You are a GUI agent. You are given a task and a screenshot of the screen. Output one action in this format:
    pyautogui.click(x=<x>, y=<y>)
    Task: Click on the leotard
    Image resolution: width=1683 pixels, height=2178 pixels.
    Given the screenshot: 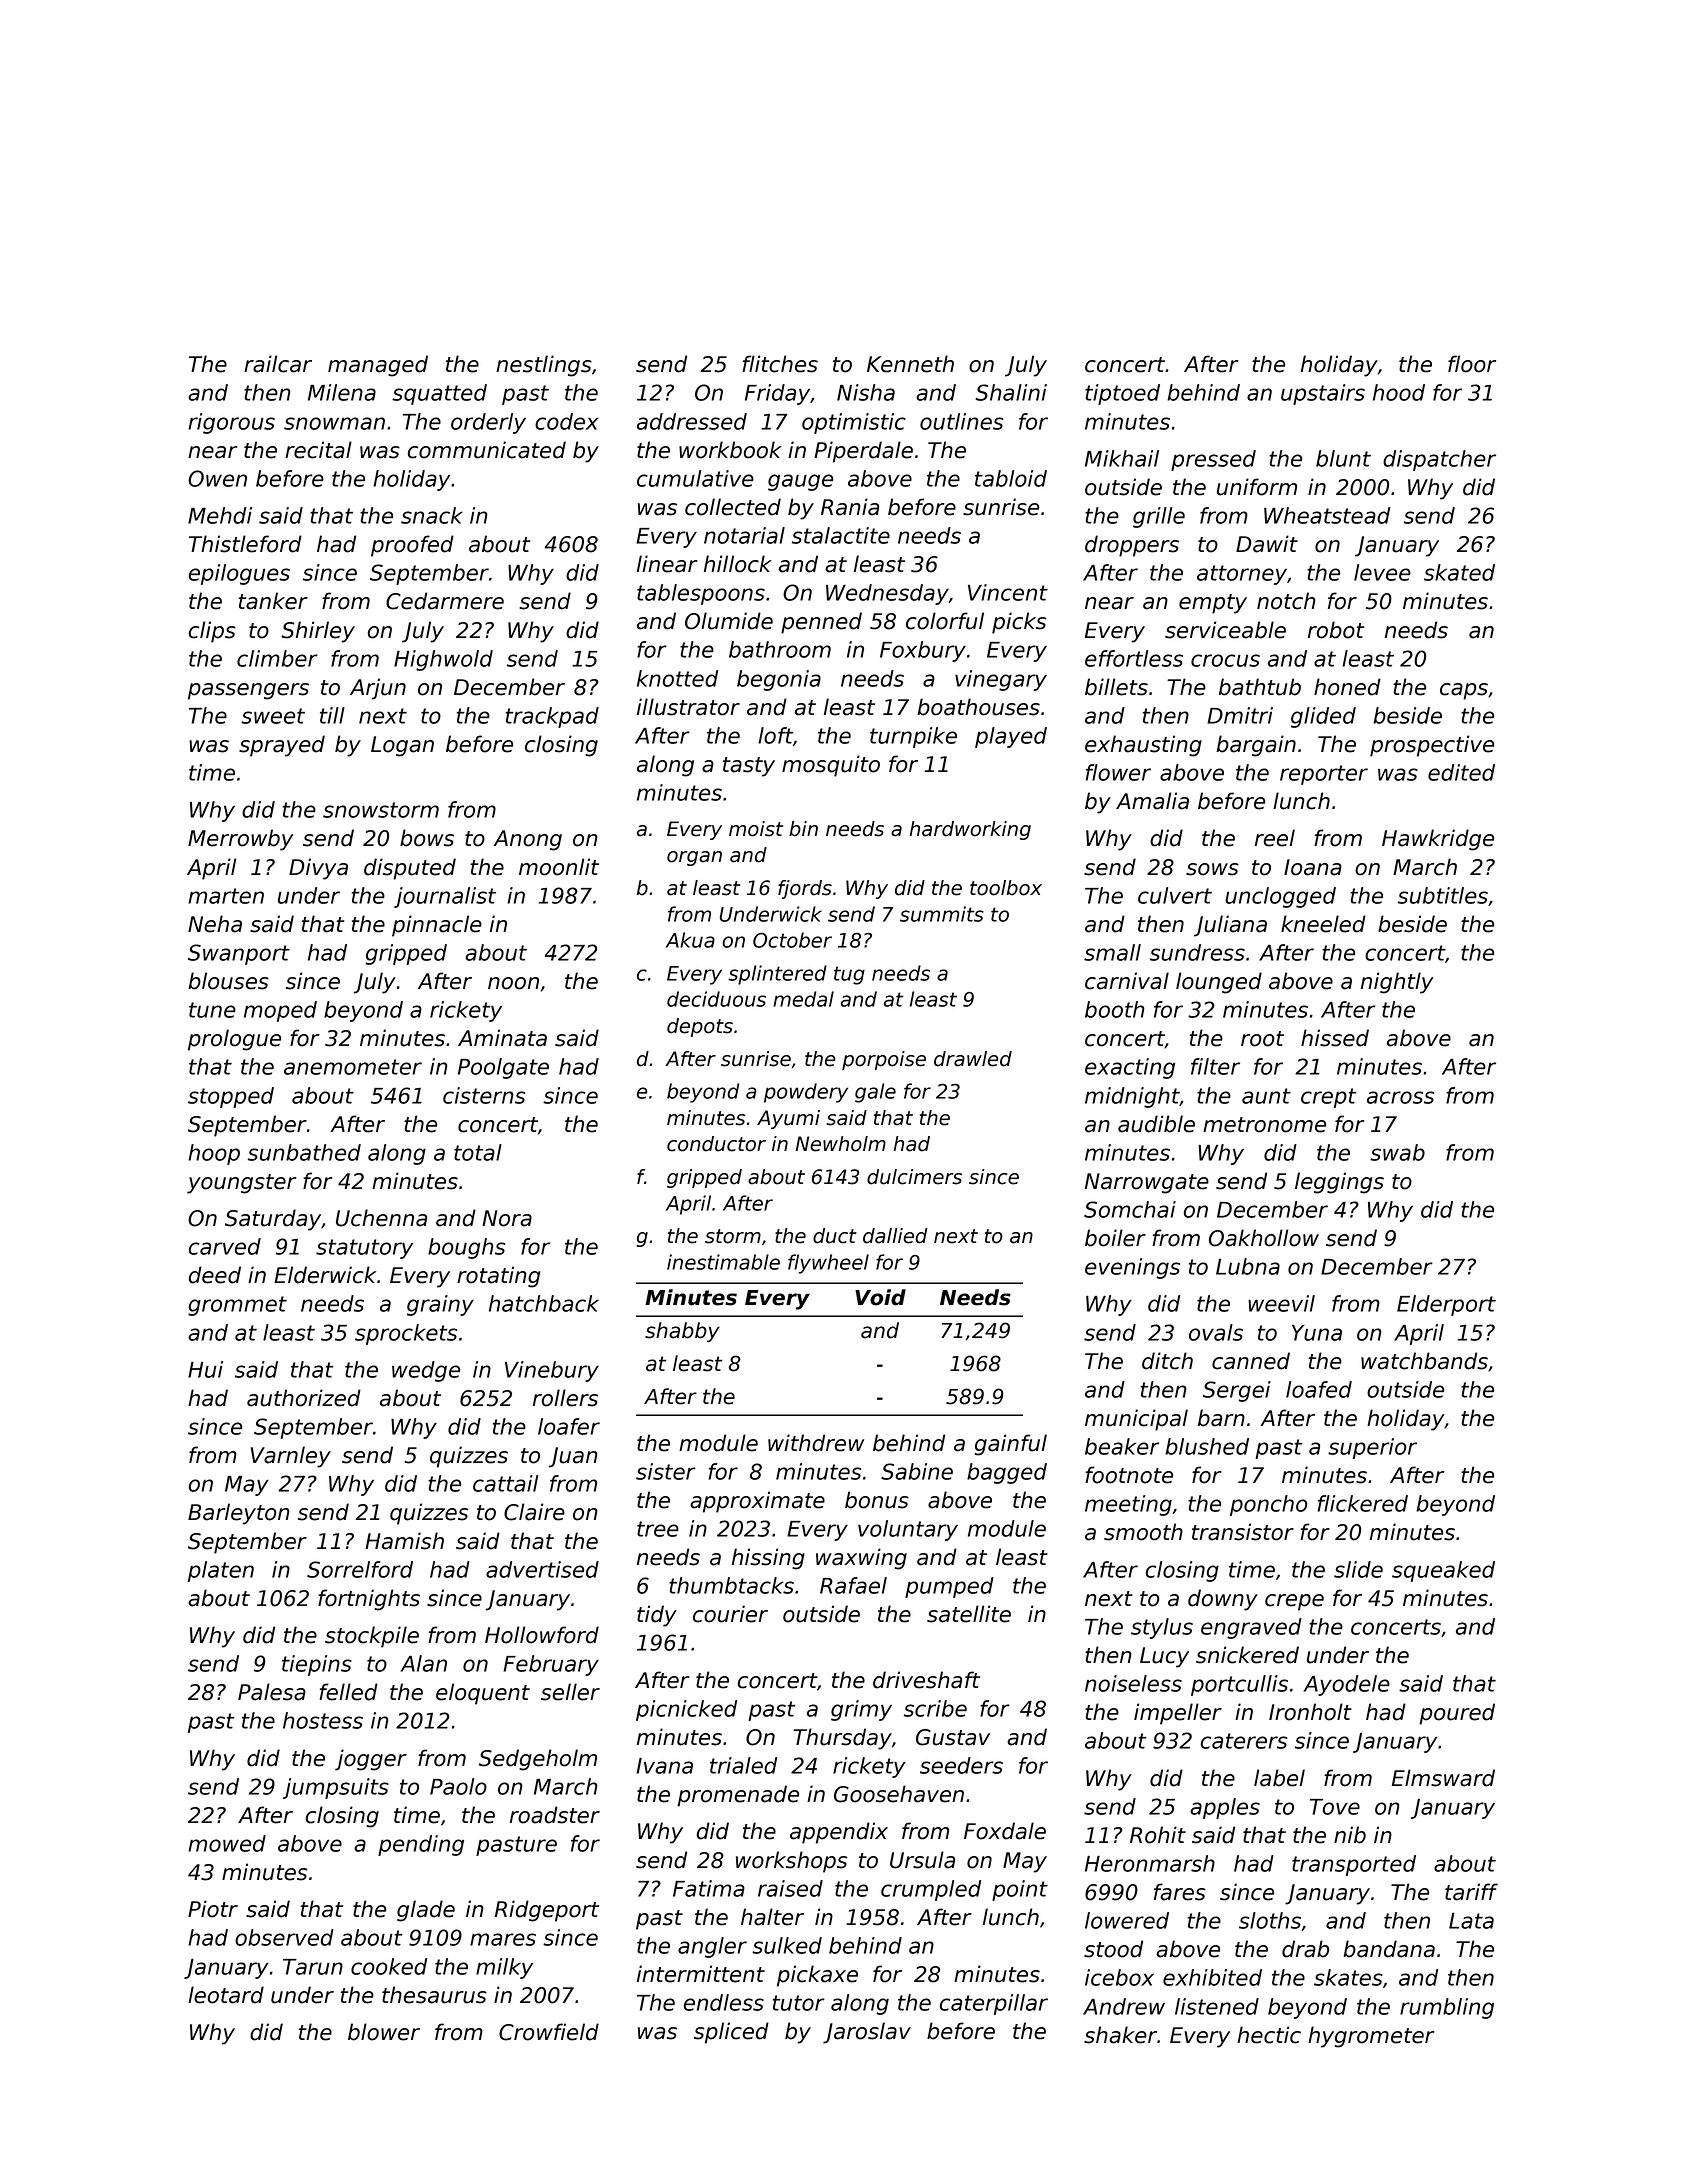 What is the action you would take?
    pyautogui.click(x=226, y=1995)
